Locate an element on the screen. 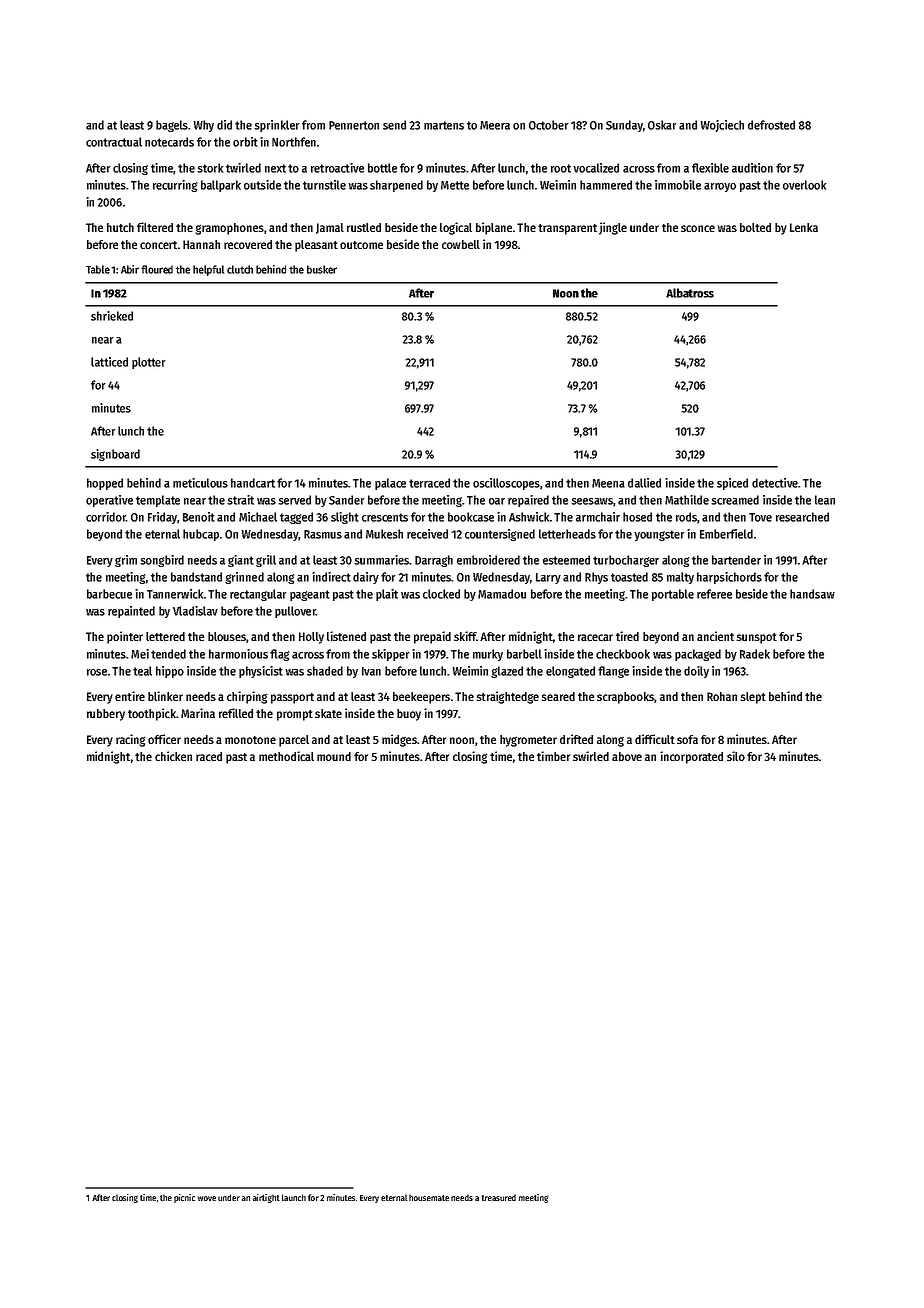 The width and height of the screenshot is (924, 1308). rubbery is located at coordinates (106, 715).
